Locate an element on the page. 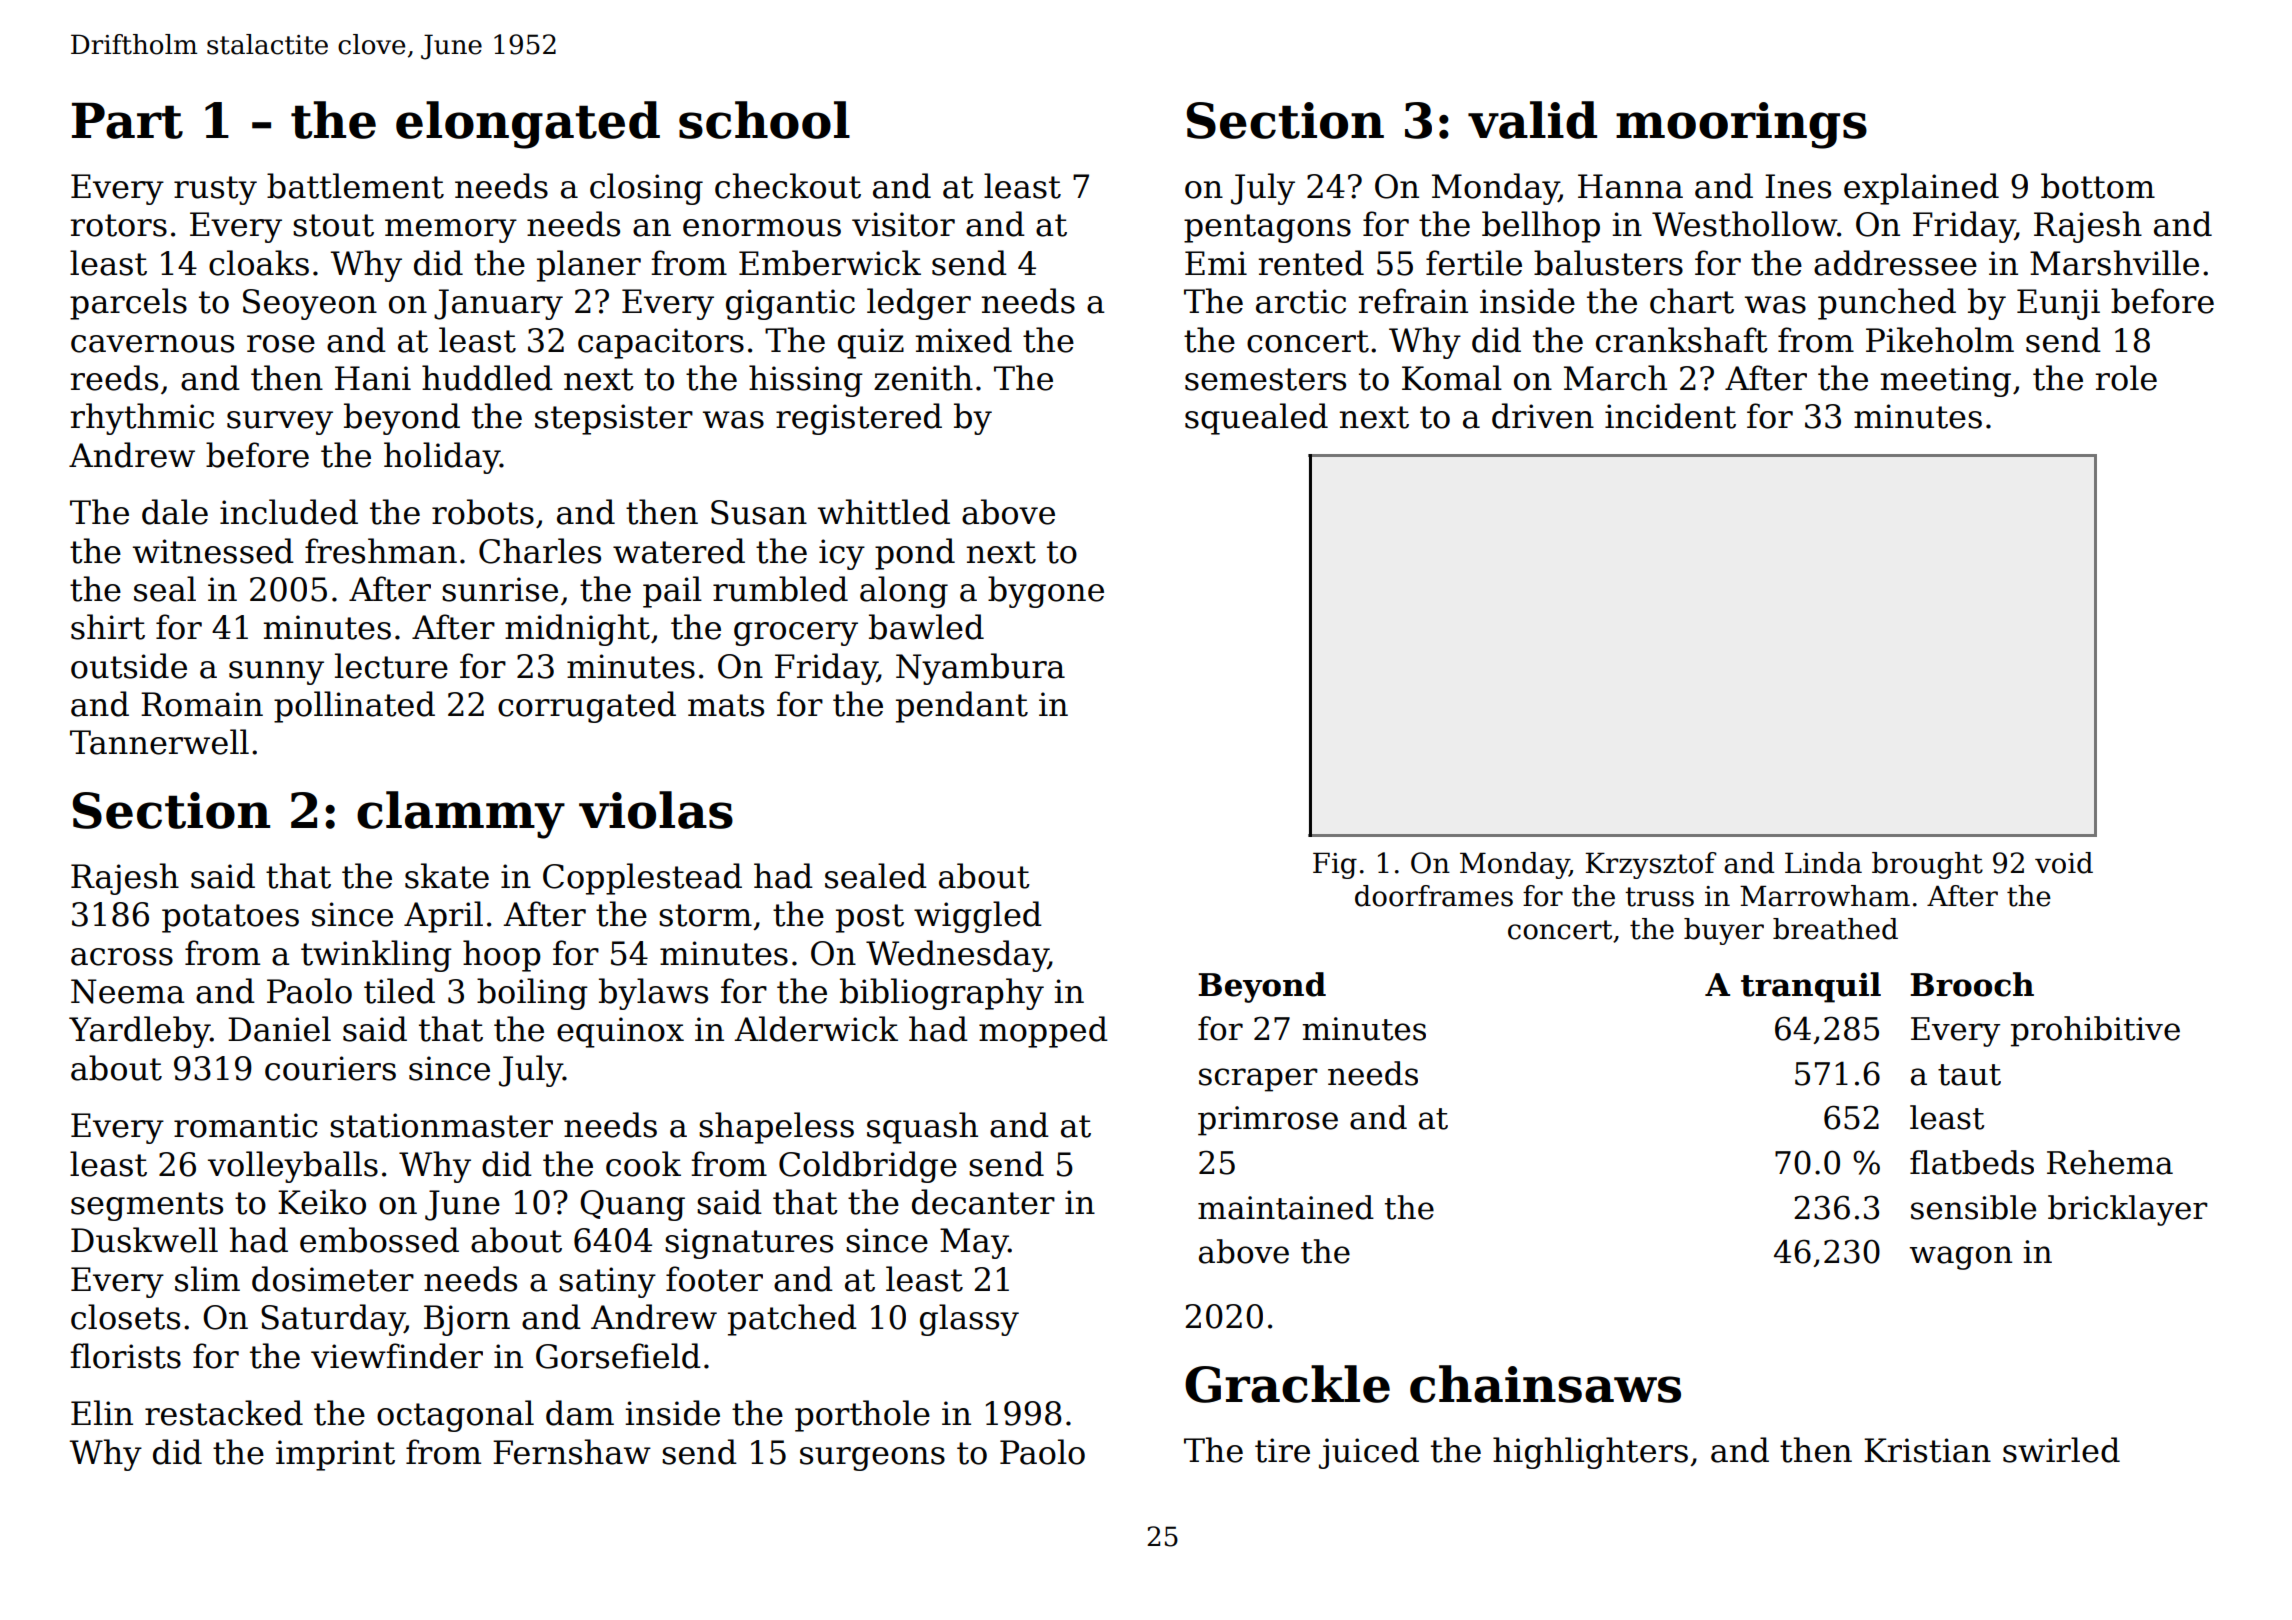 Image resolution: width=2292 pixels, height=1620 pixels. imprint is located at coordinates (335, 1455).
